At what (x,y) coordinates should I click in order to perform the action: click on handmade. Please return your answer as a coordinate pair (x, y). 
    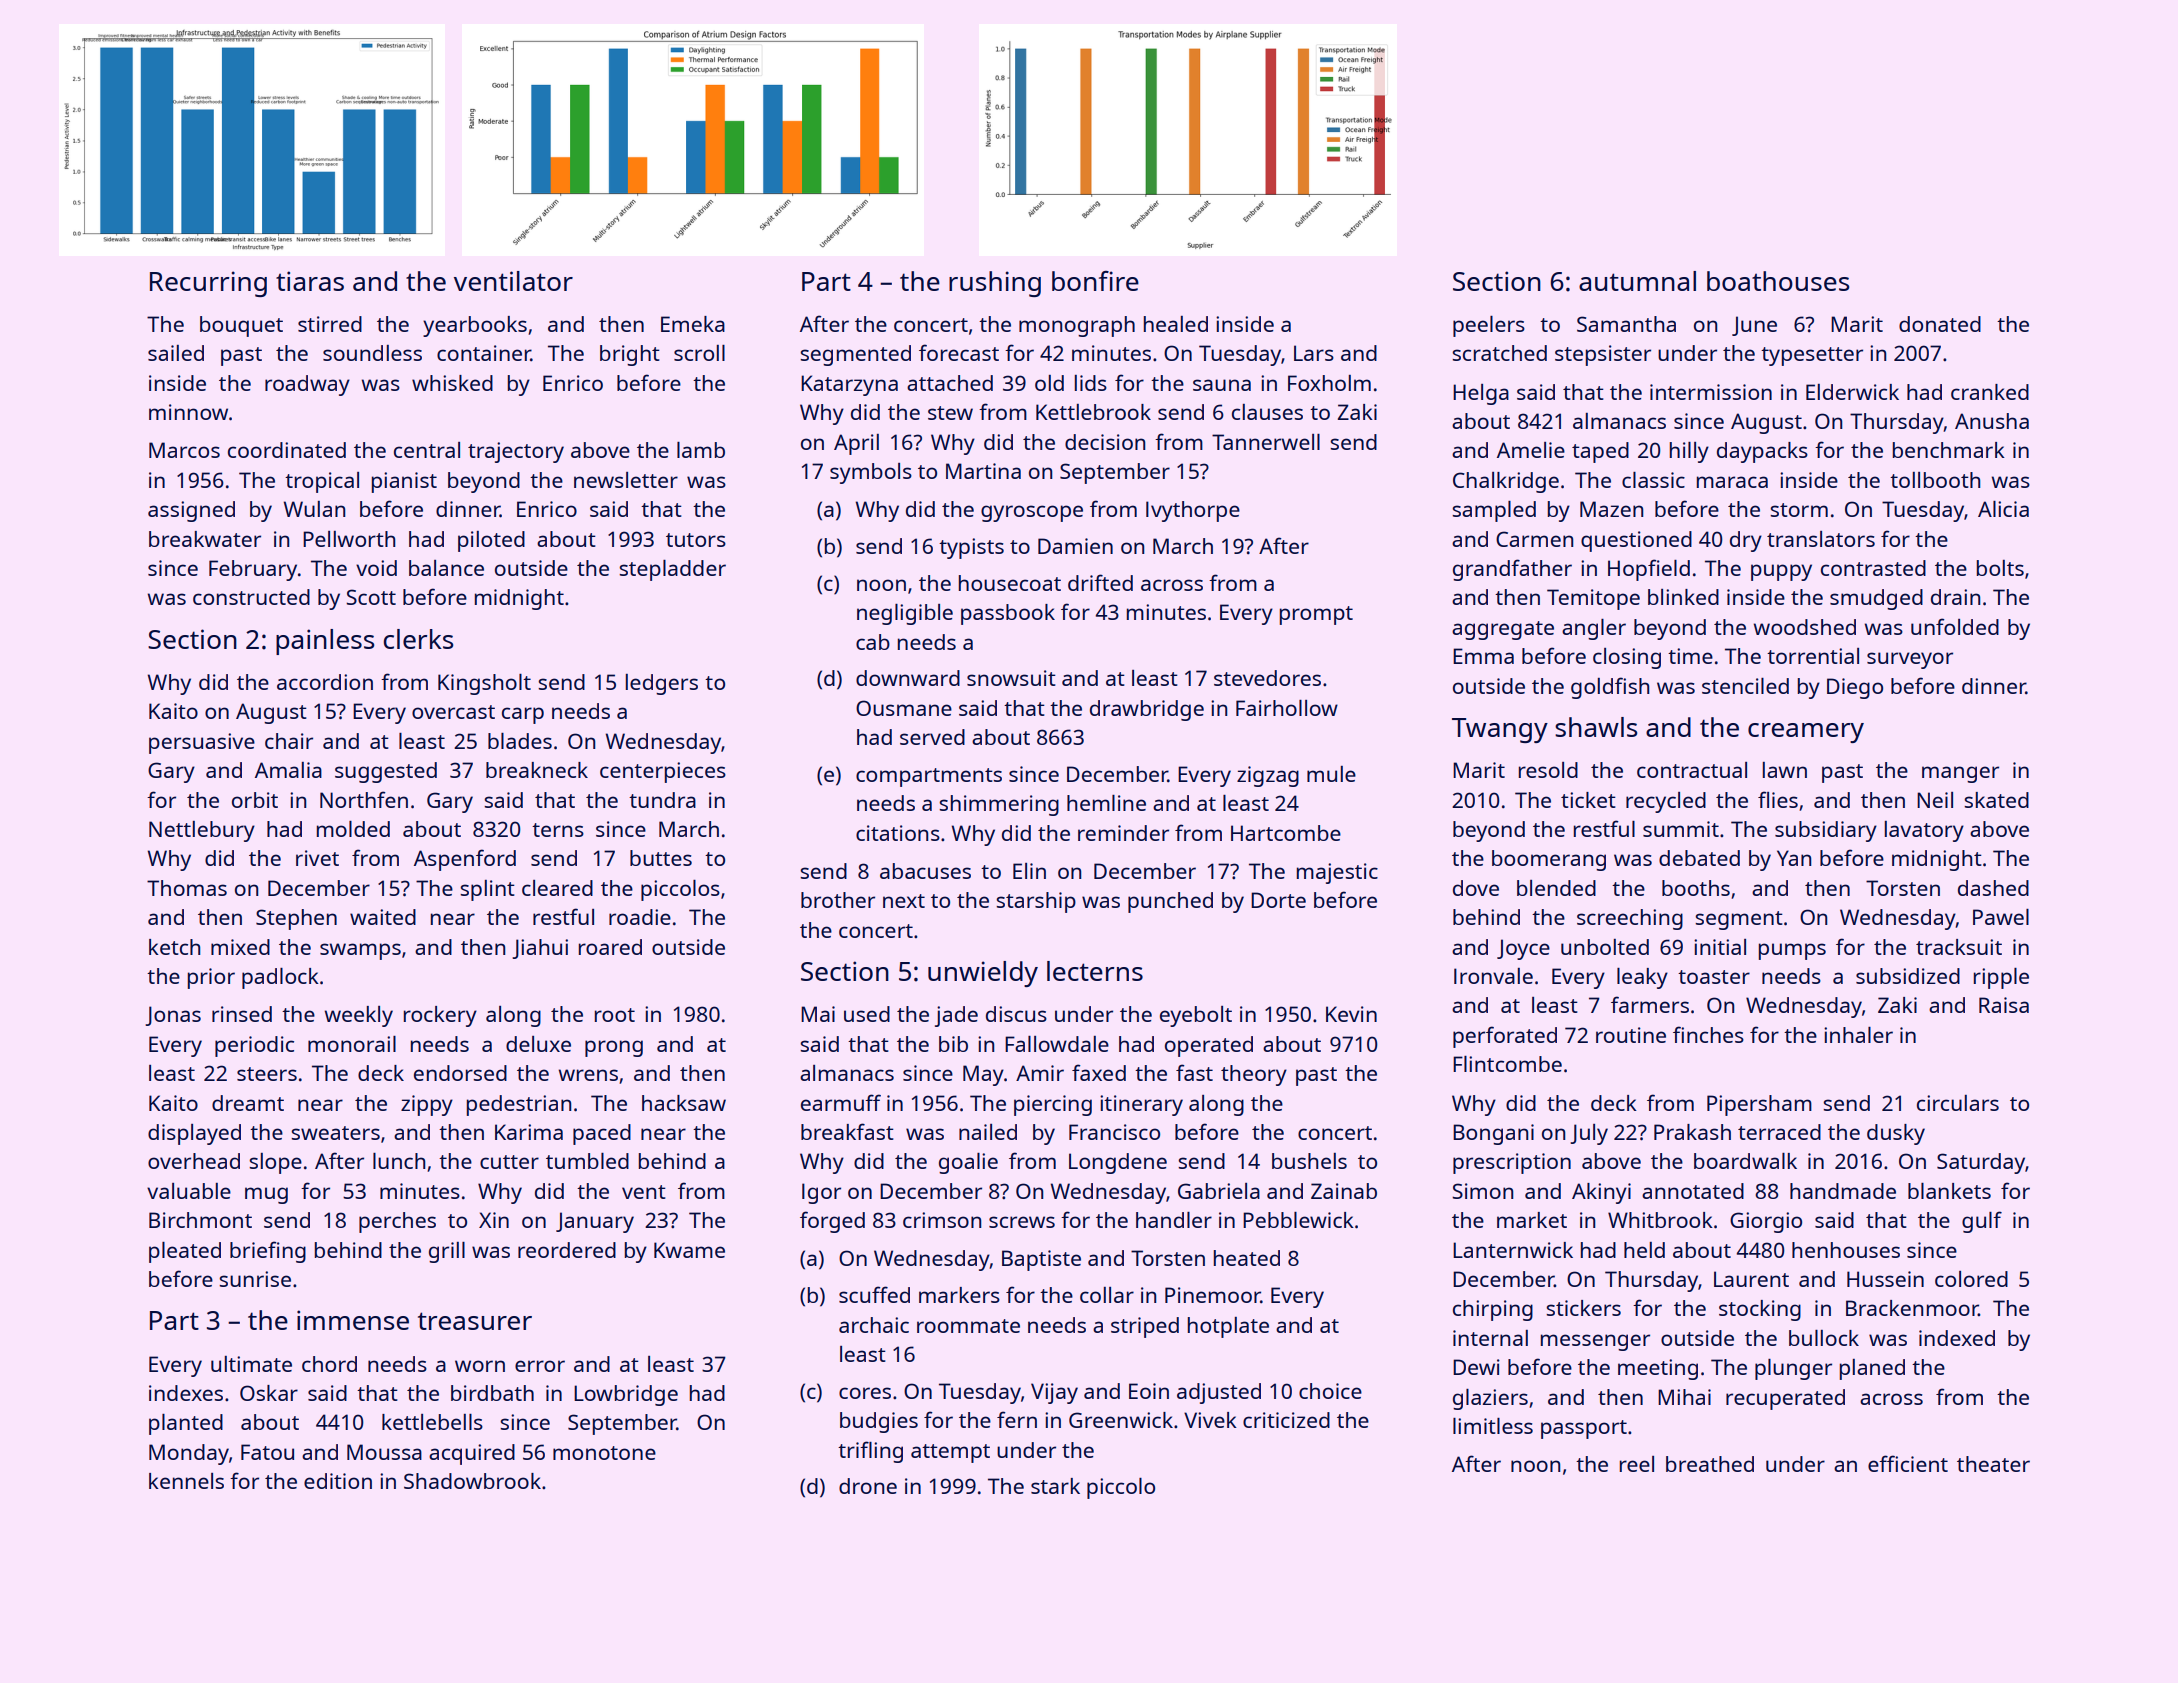
    Looking at the image, I should click on (1843, 1191).
